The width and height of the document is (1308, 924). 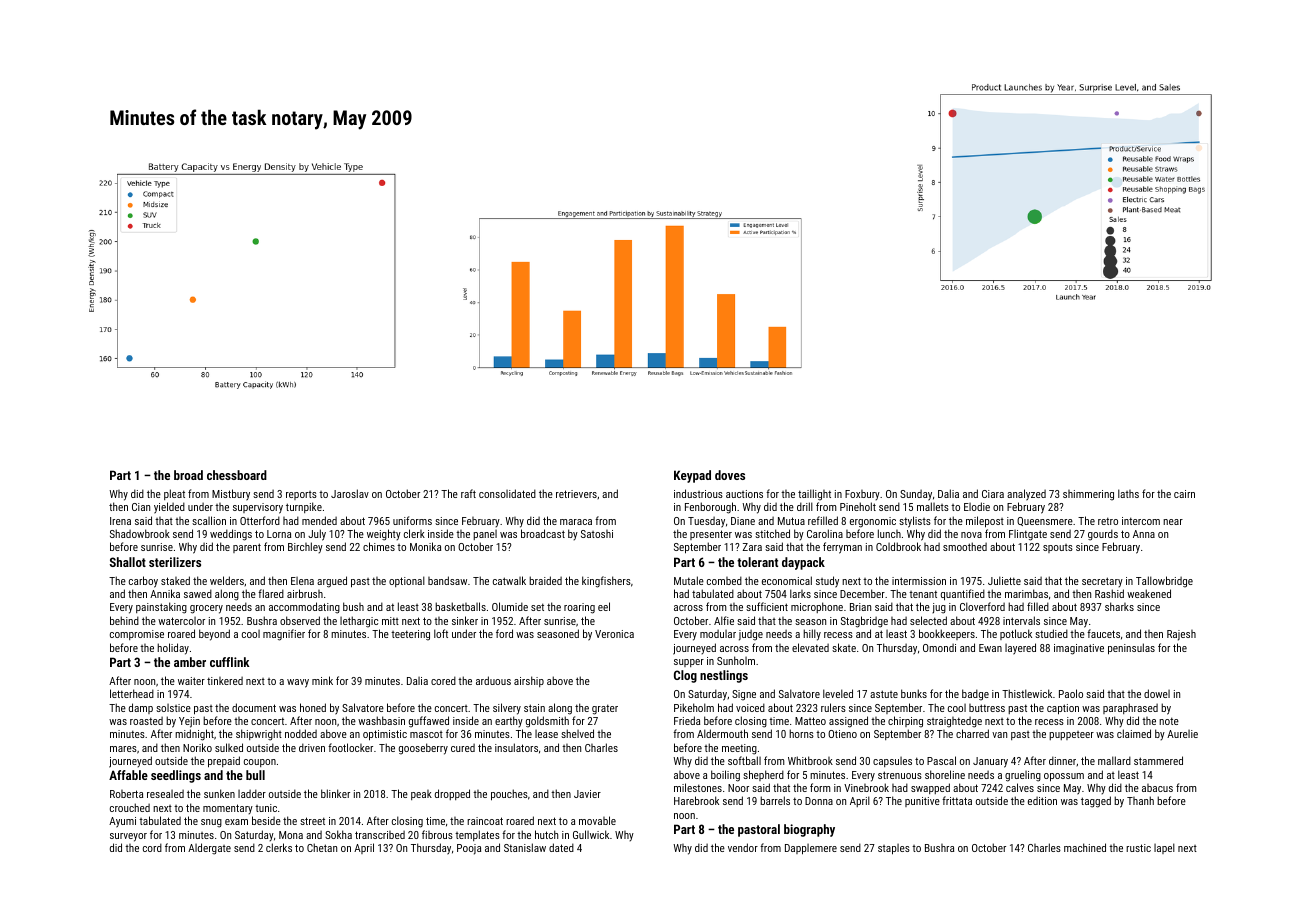 What do you see at coordinates (1181, 635) in the document?
I see `Rajesh` at bounding box center [1181, 635].
